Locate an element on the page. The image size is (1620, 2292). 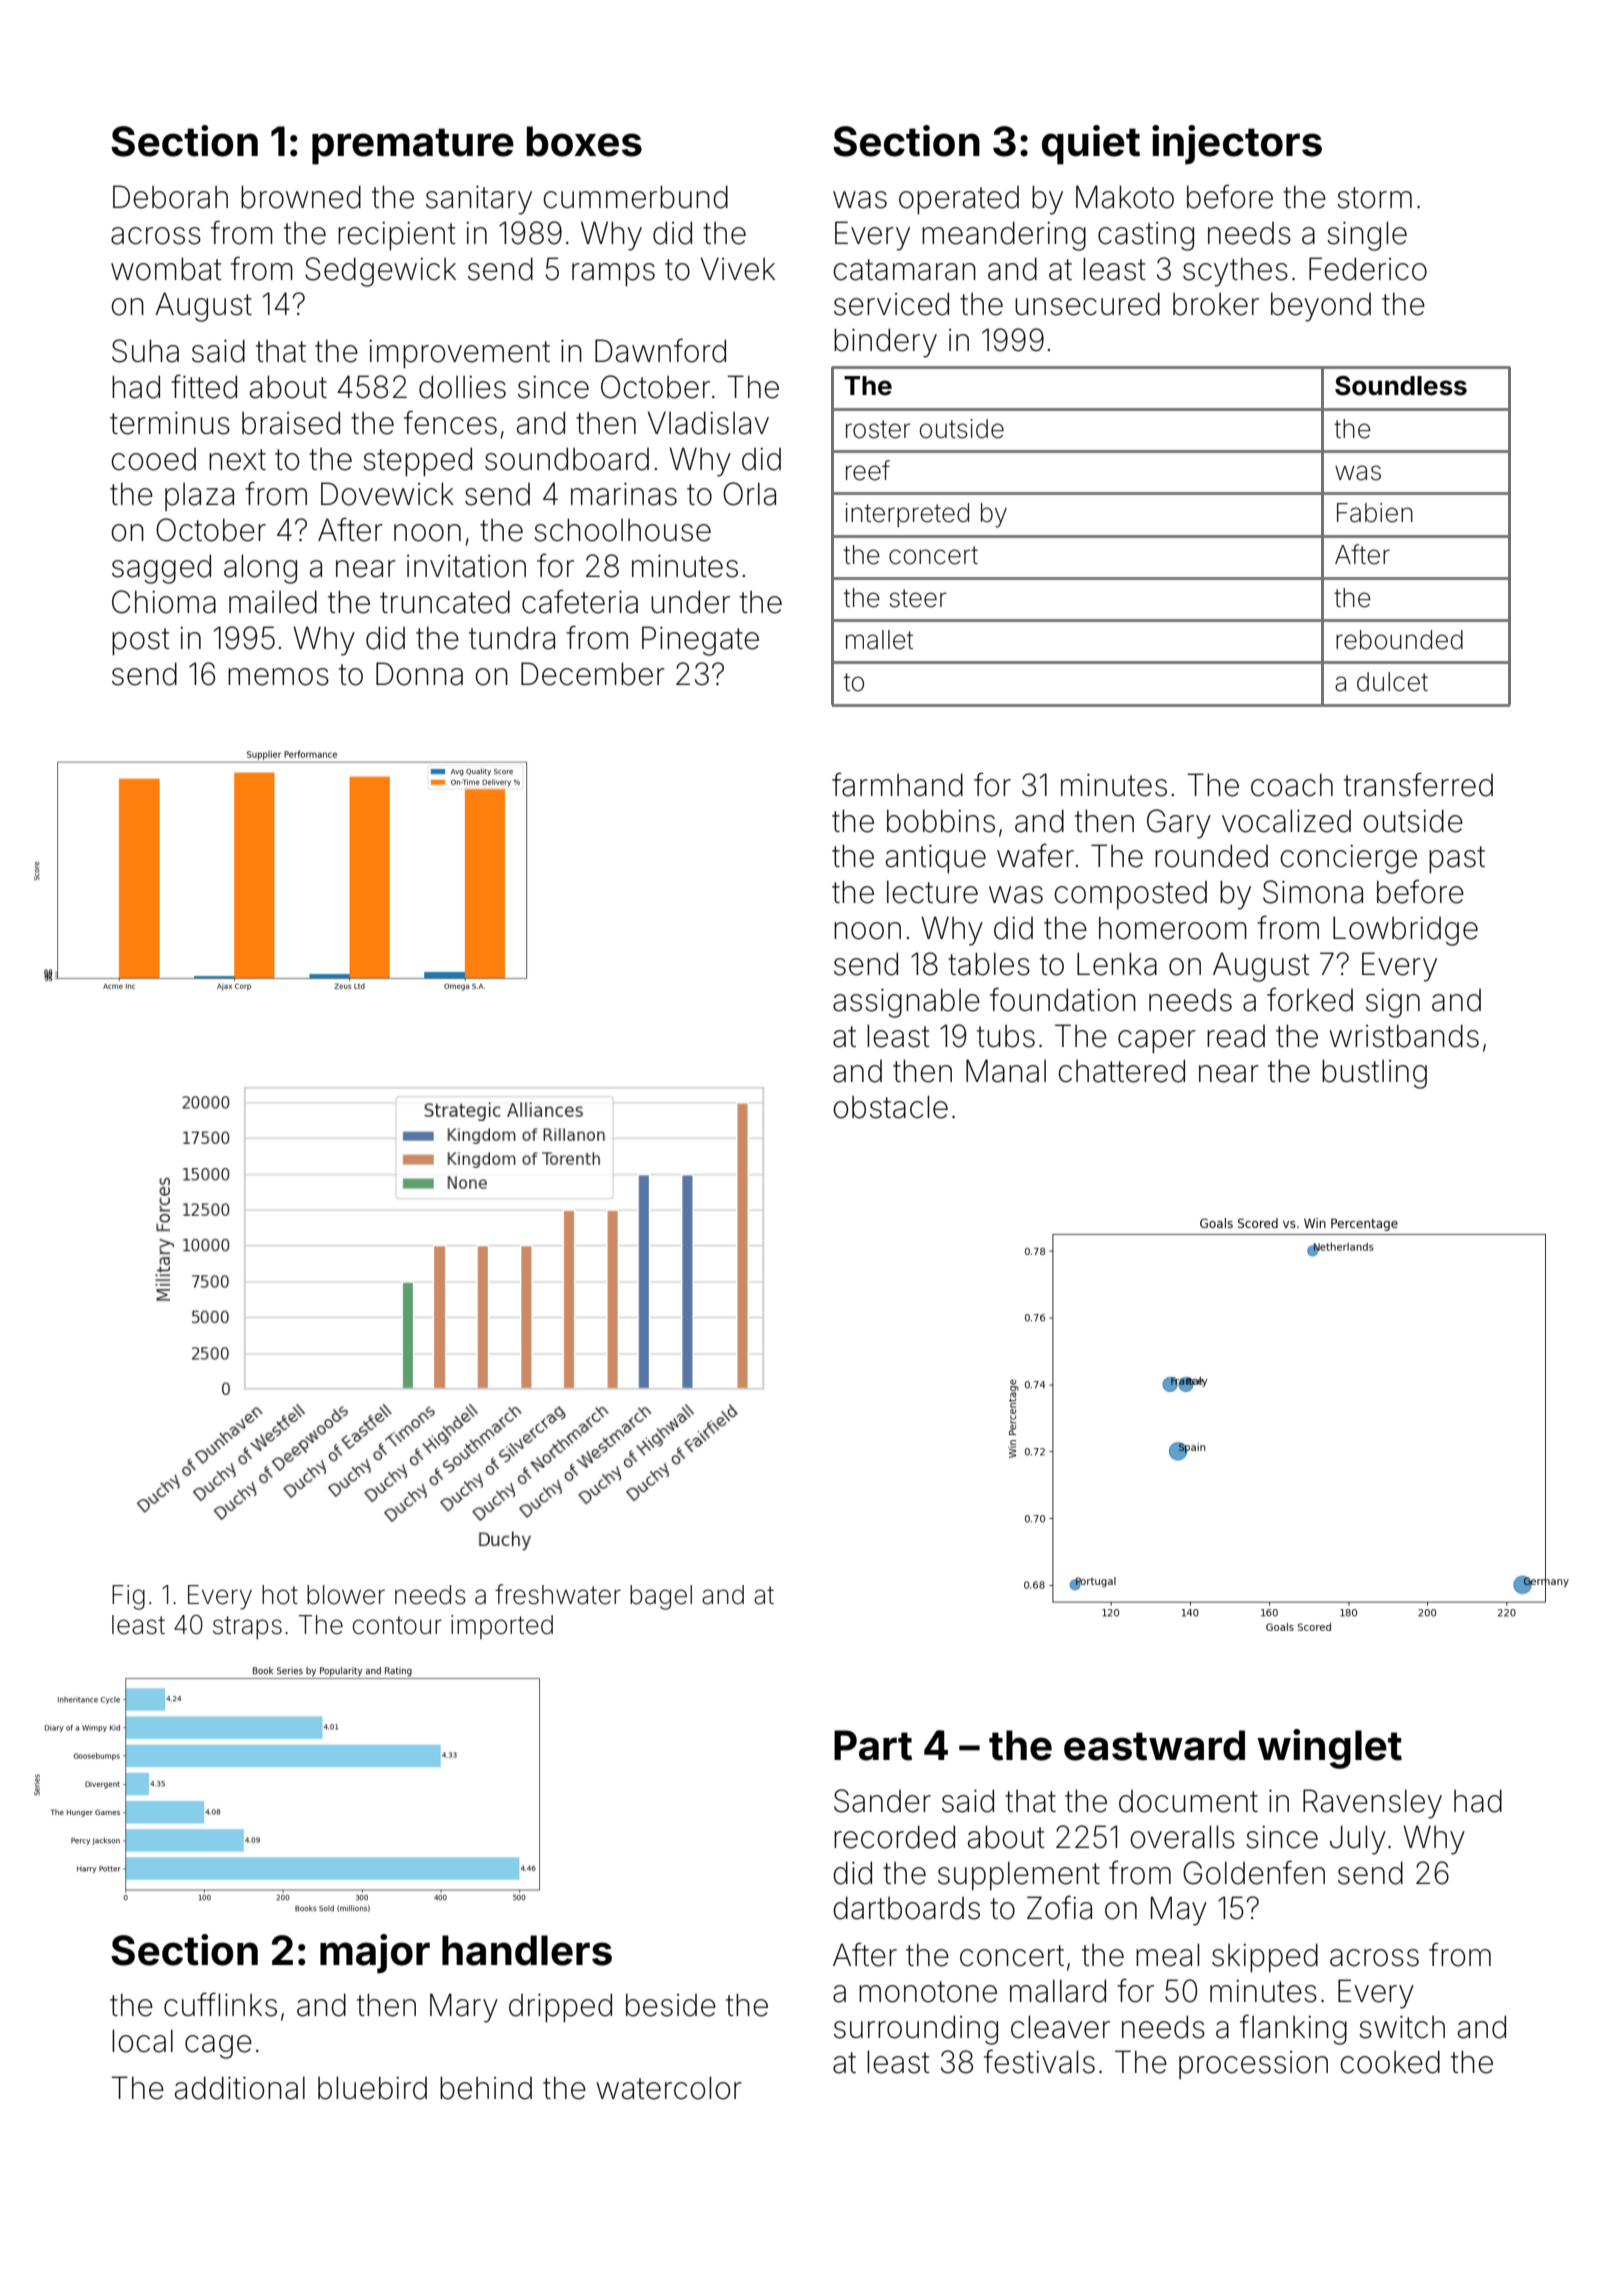
major is located at coordinates (375, 1954).
